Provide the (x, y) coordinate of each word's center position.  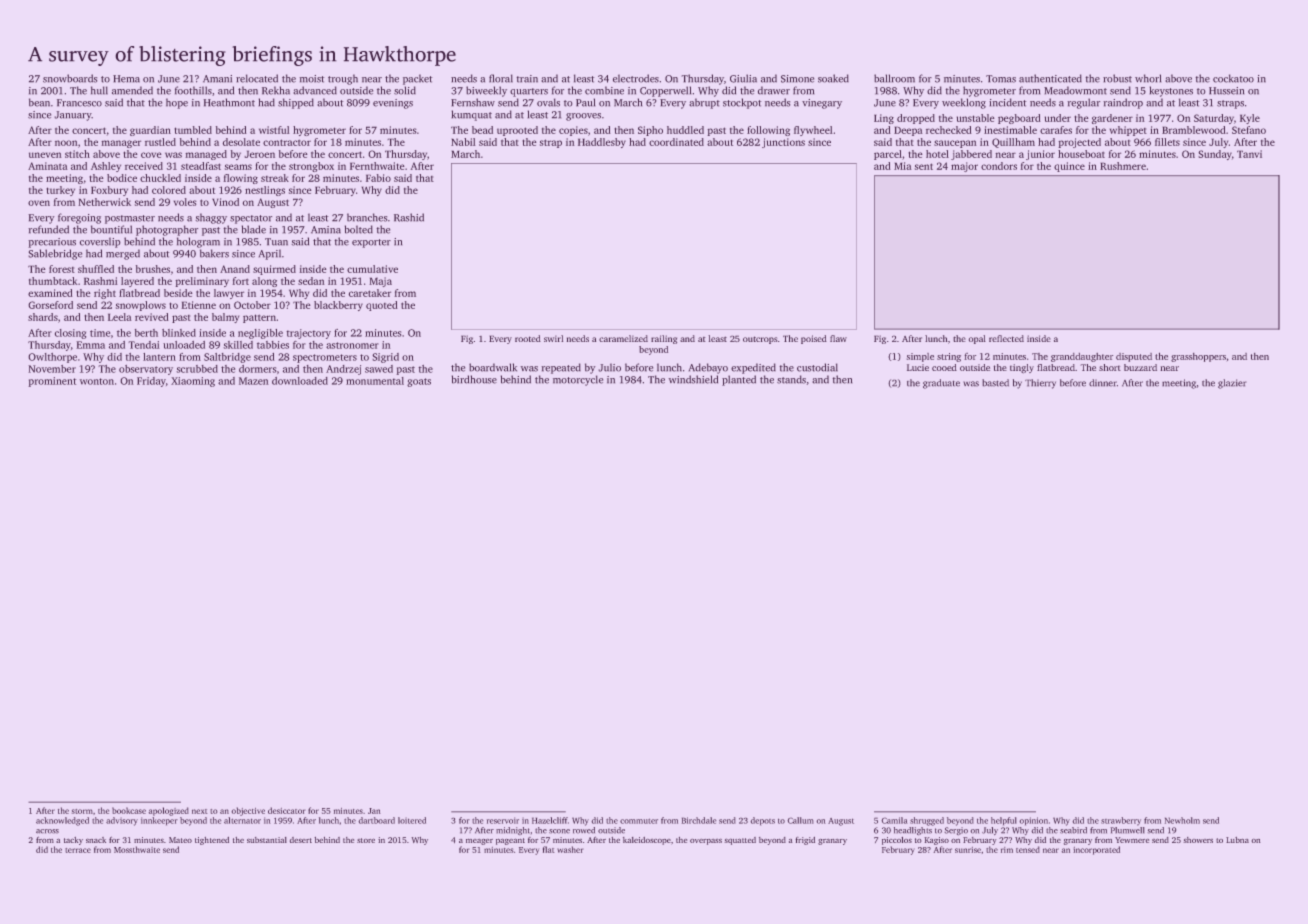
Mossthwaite (137, 849)
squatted (740, 841)
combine (604, 90)
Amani (217, 79)
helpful (1003, 821)
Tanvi (1249, 154)
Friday (151, 382)
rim (1007, 850)
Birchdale (699, 820)
